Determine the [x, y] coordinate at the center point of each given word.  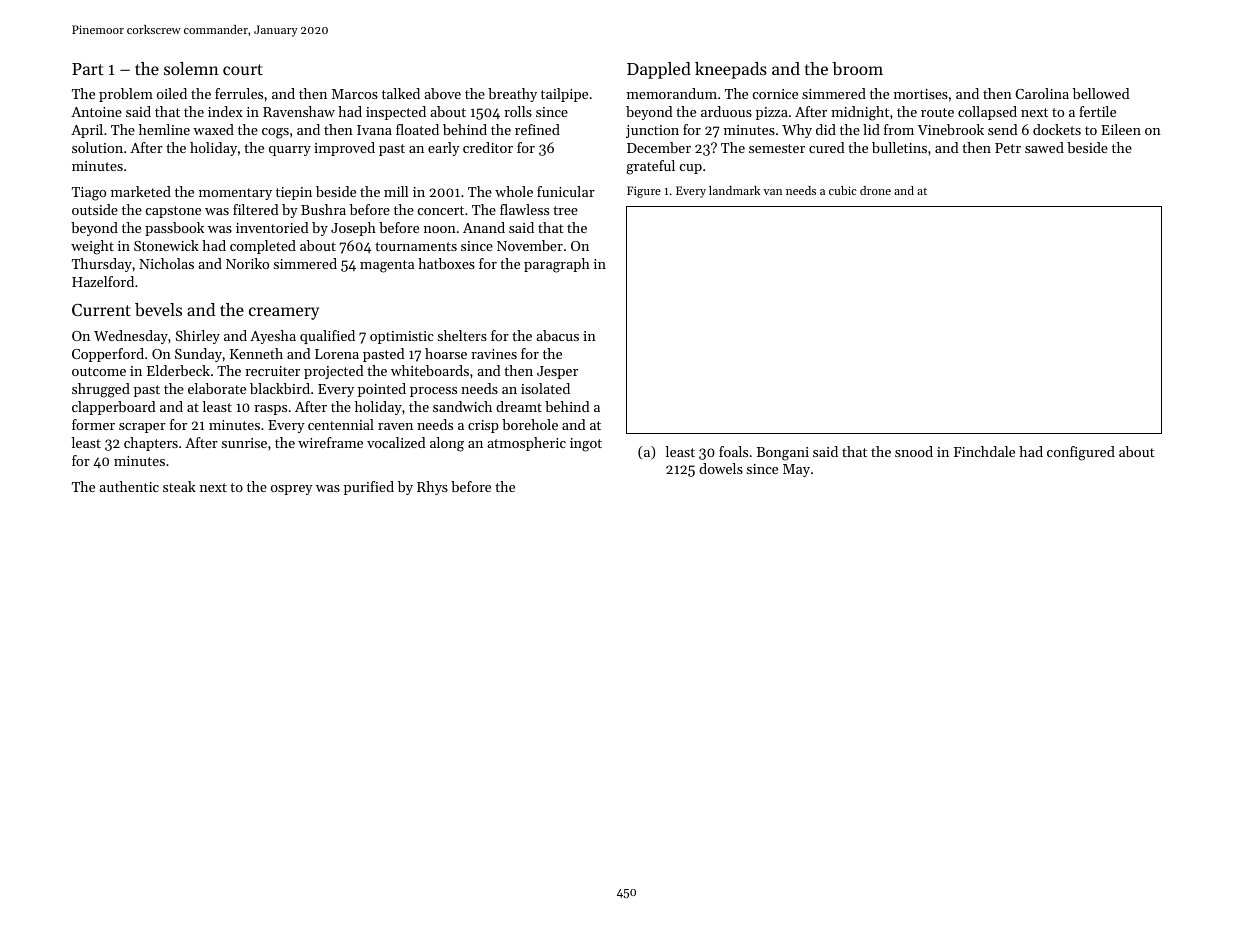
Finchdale [984, 451]
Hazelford [103, 281]
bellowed [1101, 93]
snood [914, 451]
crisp [483, 426]
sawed [1044, 147]
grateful [650, 167]
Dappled [659, 70]
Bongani [783, 454]
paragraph [557, 265]
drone [875, 190]
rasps [270, 410]
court [243, 69]
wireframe [330, 442]
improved [344, 149]
